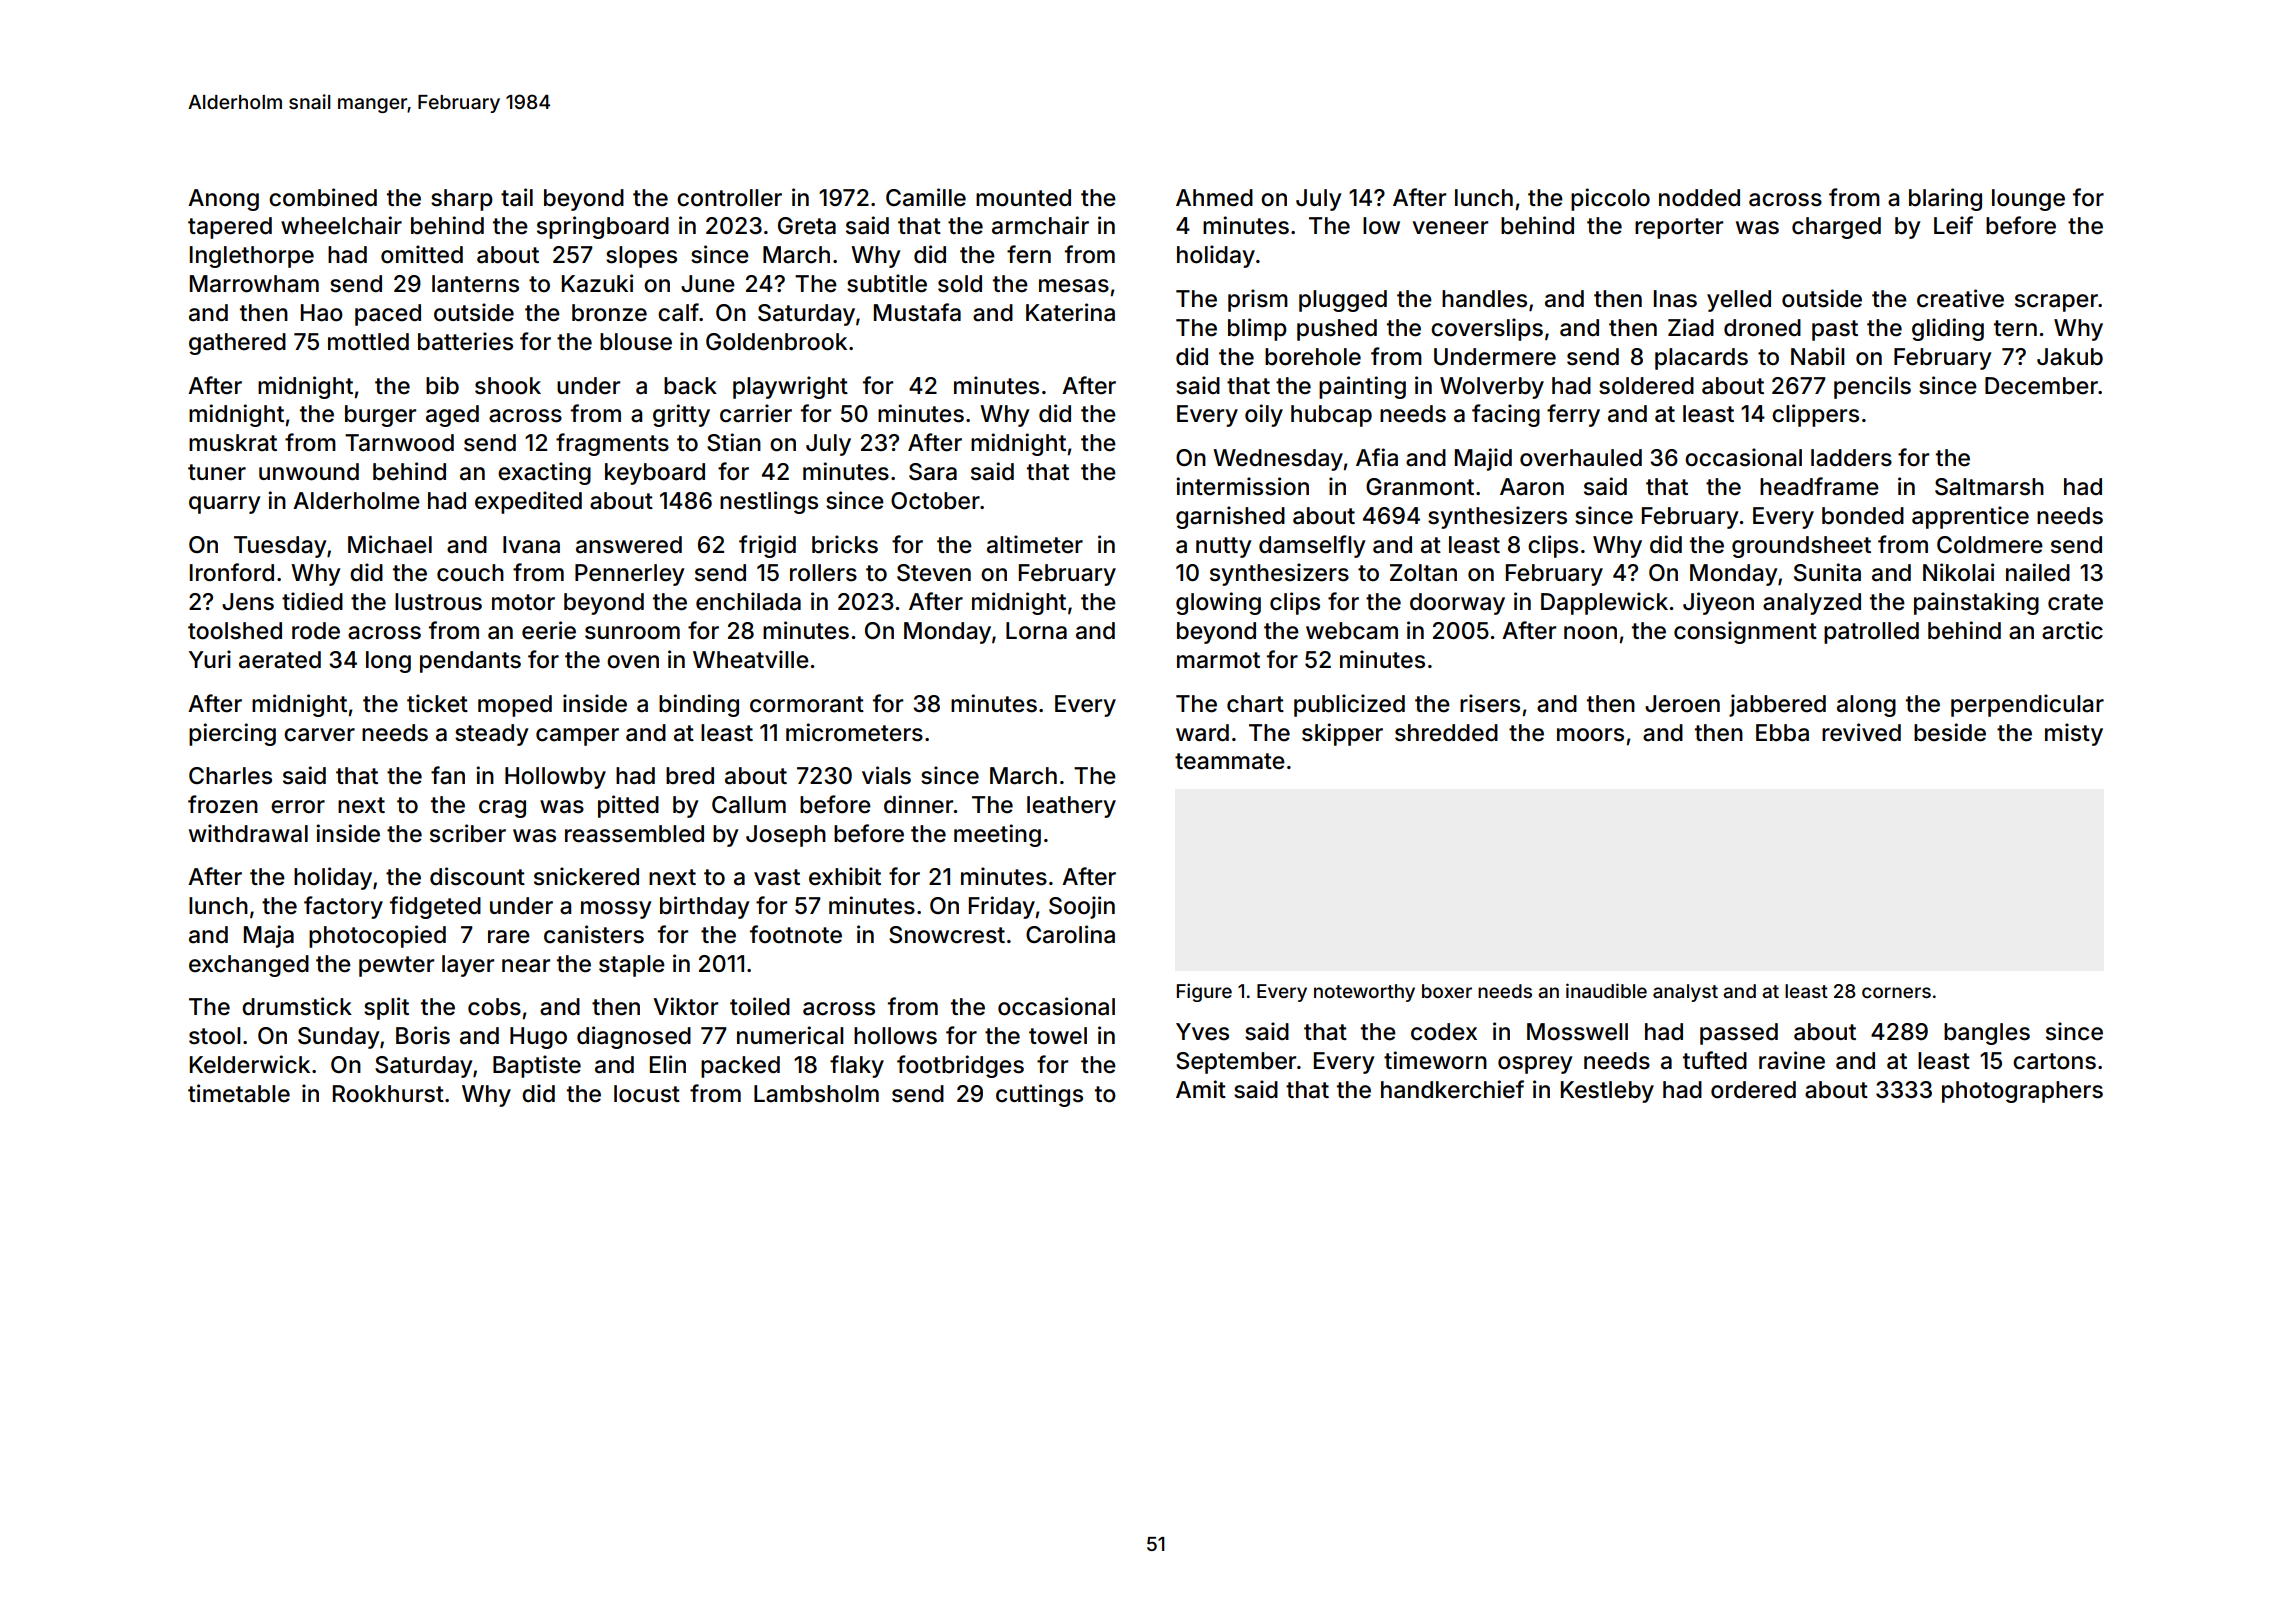 Image resolution: width=2292 pixels, height=1620 pixels. I want to click on apprentice, so click(1970, 517).
